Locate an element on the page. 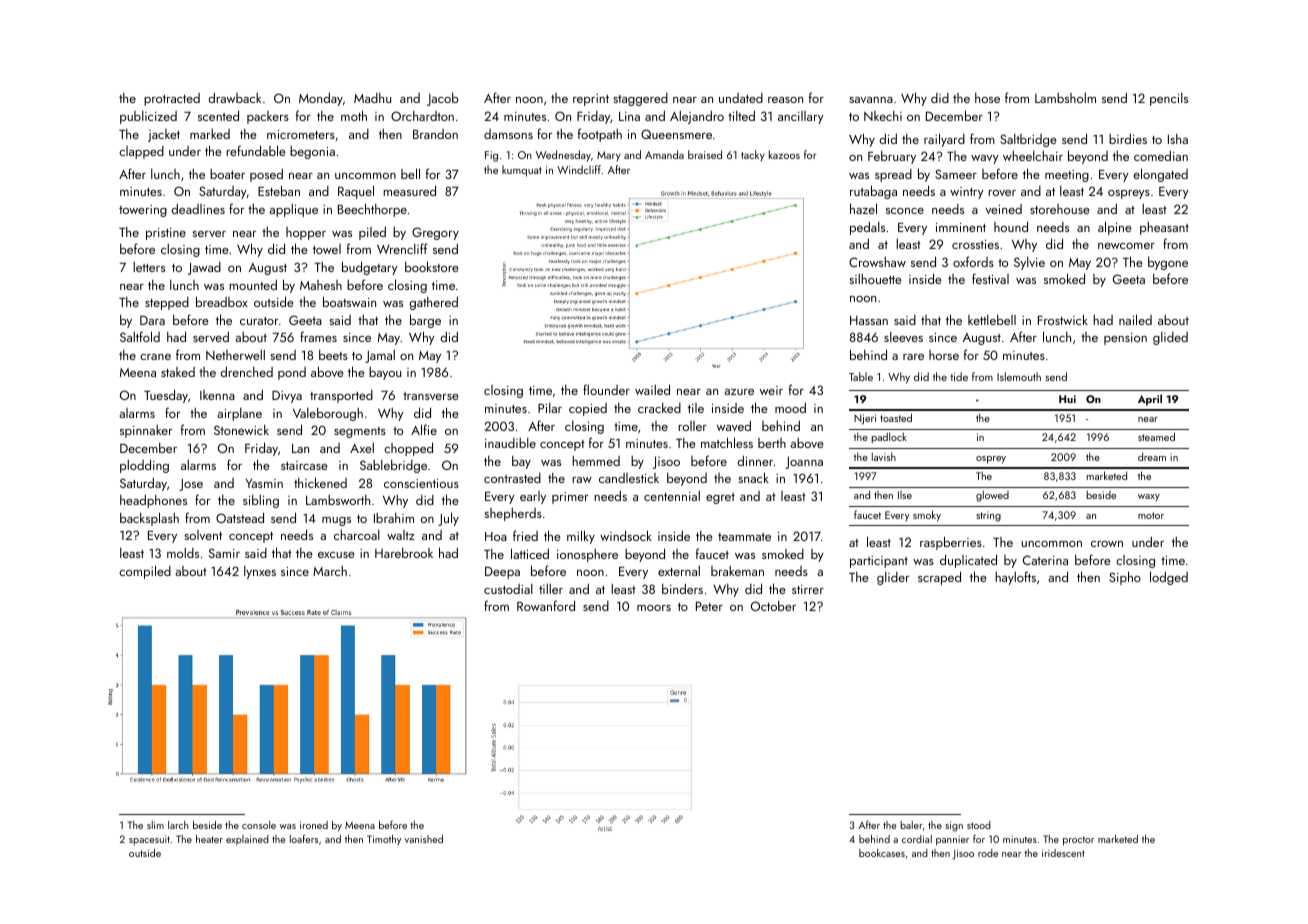 The height and width of the document is (924, 1308). reprint is located at coordinates (591, 100).
